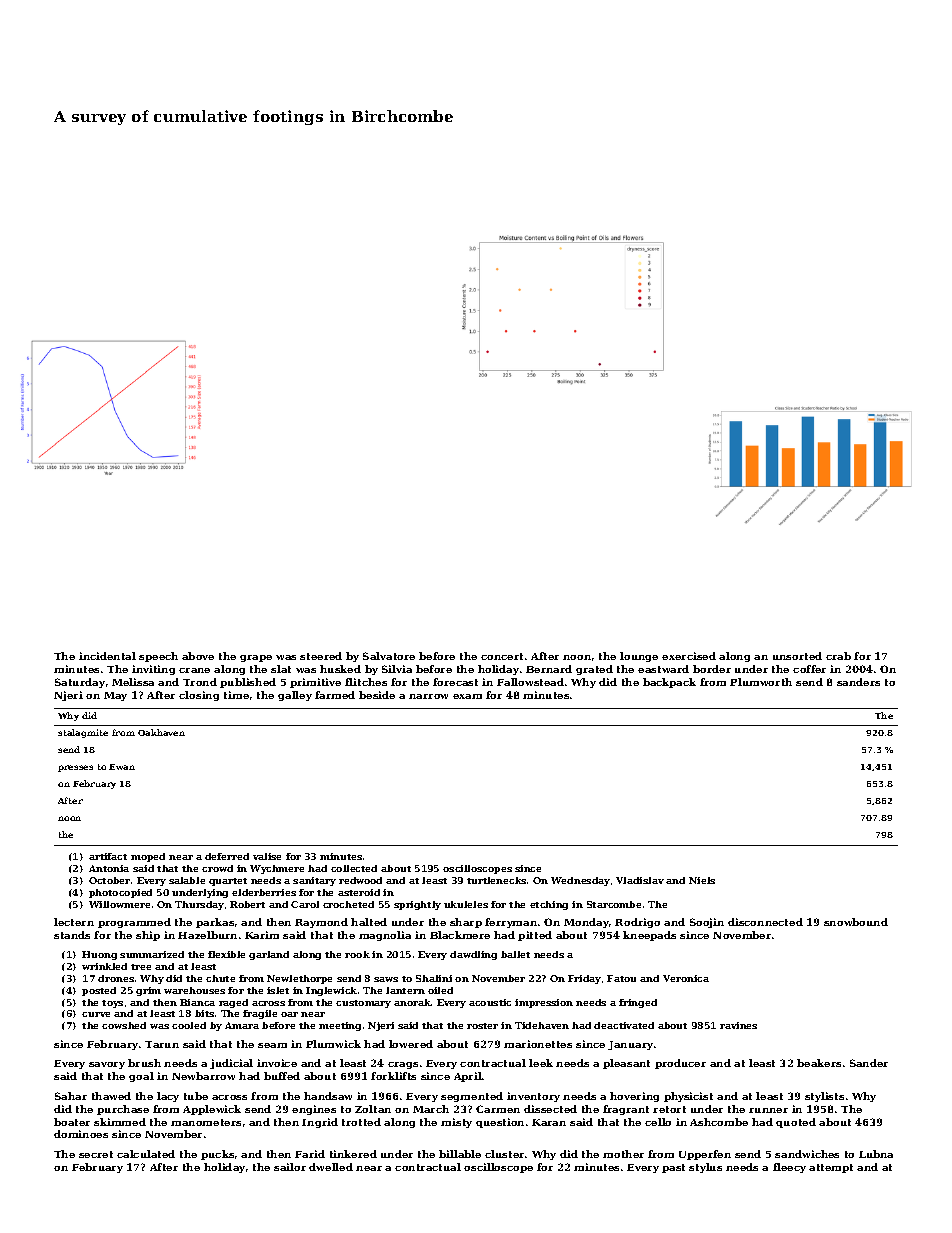 The image size is (952, 1233). Describe the element at coordinates (305, 904) in the screenshot. I see `Carol` at that location.
